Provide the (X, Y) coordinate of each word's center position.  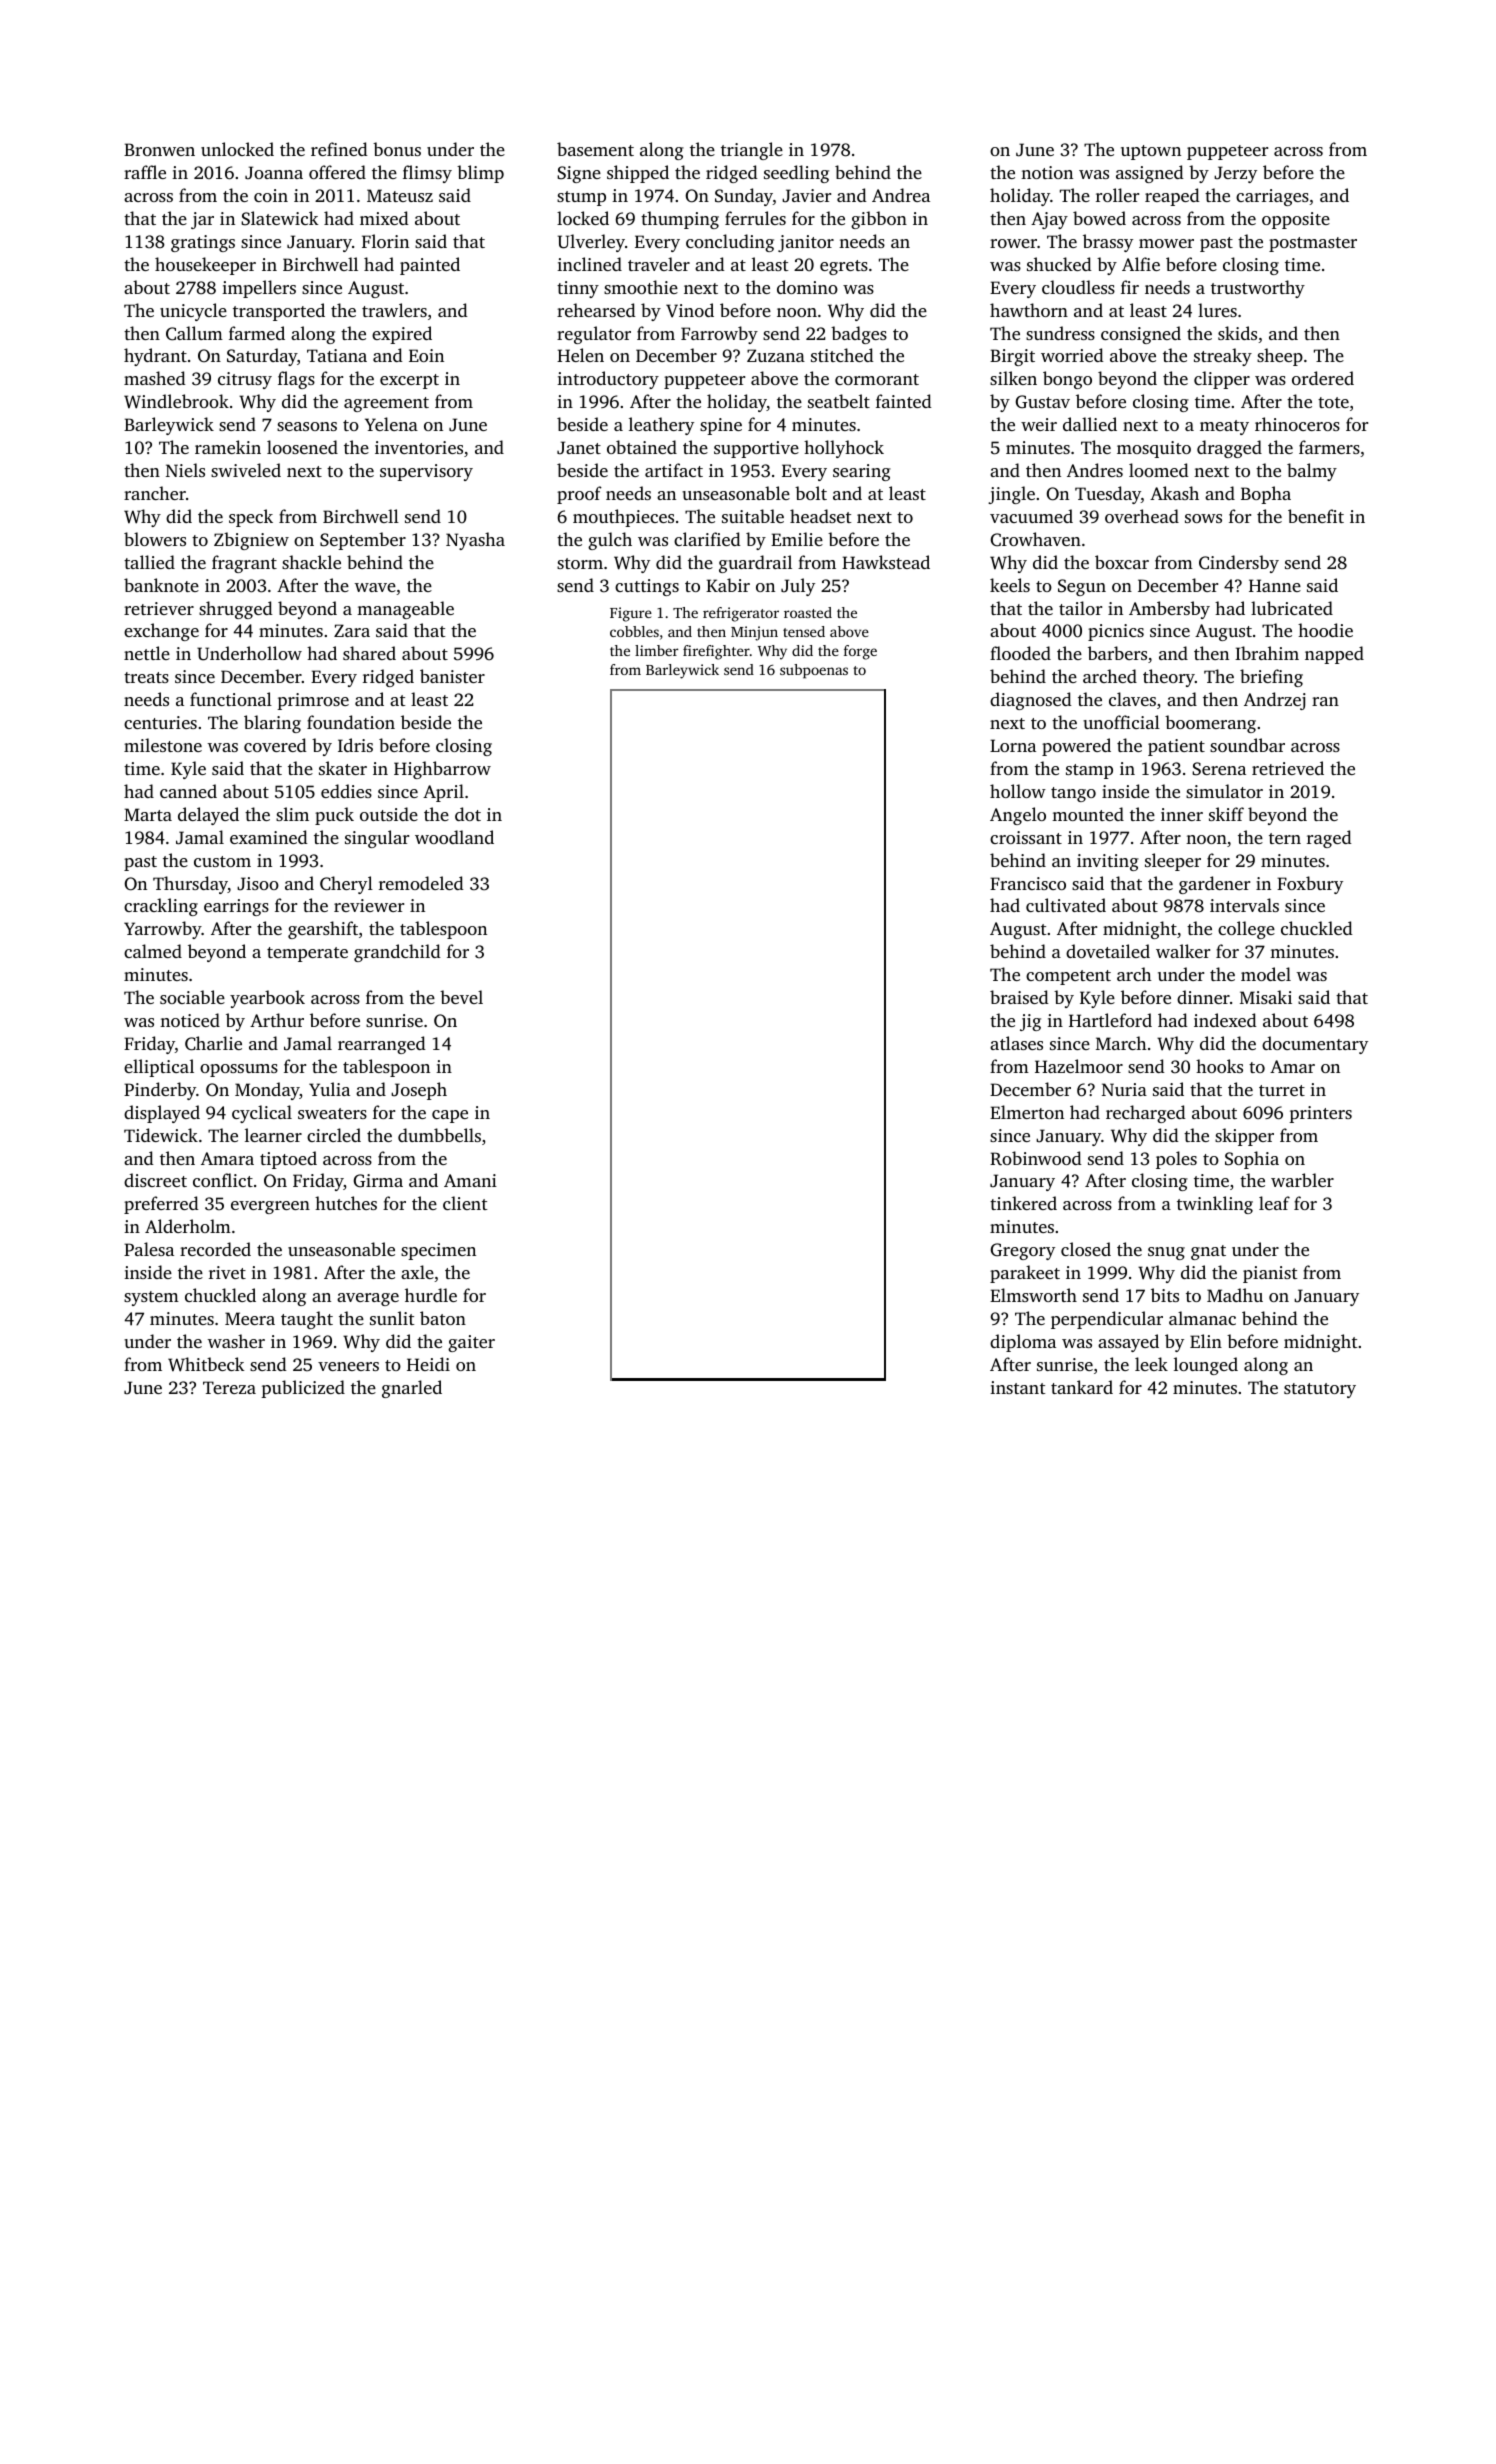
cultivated (1066, 905)
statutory (1320, 1390)
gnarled (412, 1389)
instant (1018, 1387)
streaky (1223, 357)
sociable (192, 997)
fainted (904, 401)
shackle (311, 562)
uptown (1151, 152)
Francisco (1028, 883)
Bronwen (159, 149)
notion (1047, 172)
